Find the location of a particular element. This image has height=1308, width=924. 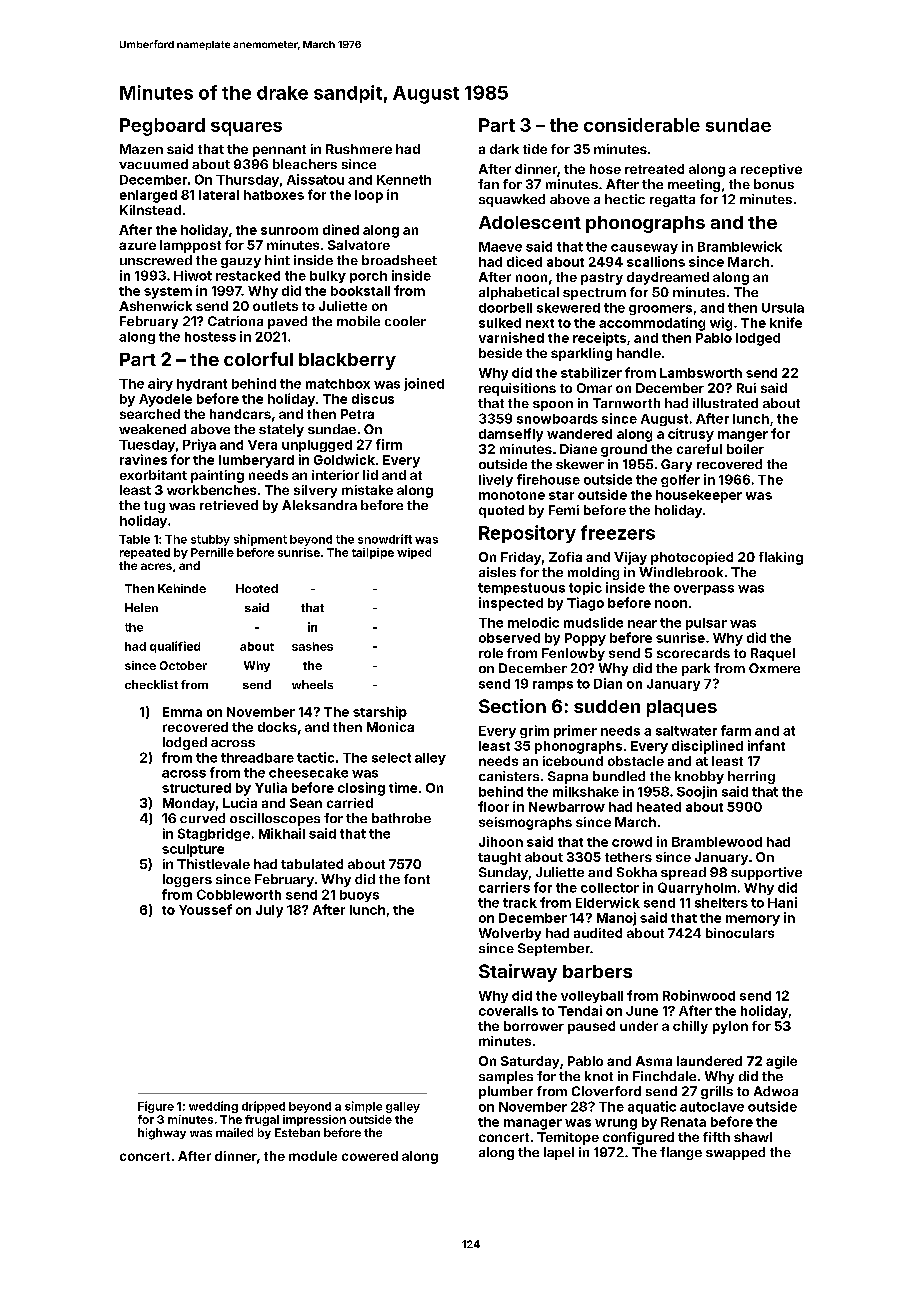

quoted is located at coordinates (501, 511).
